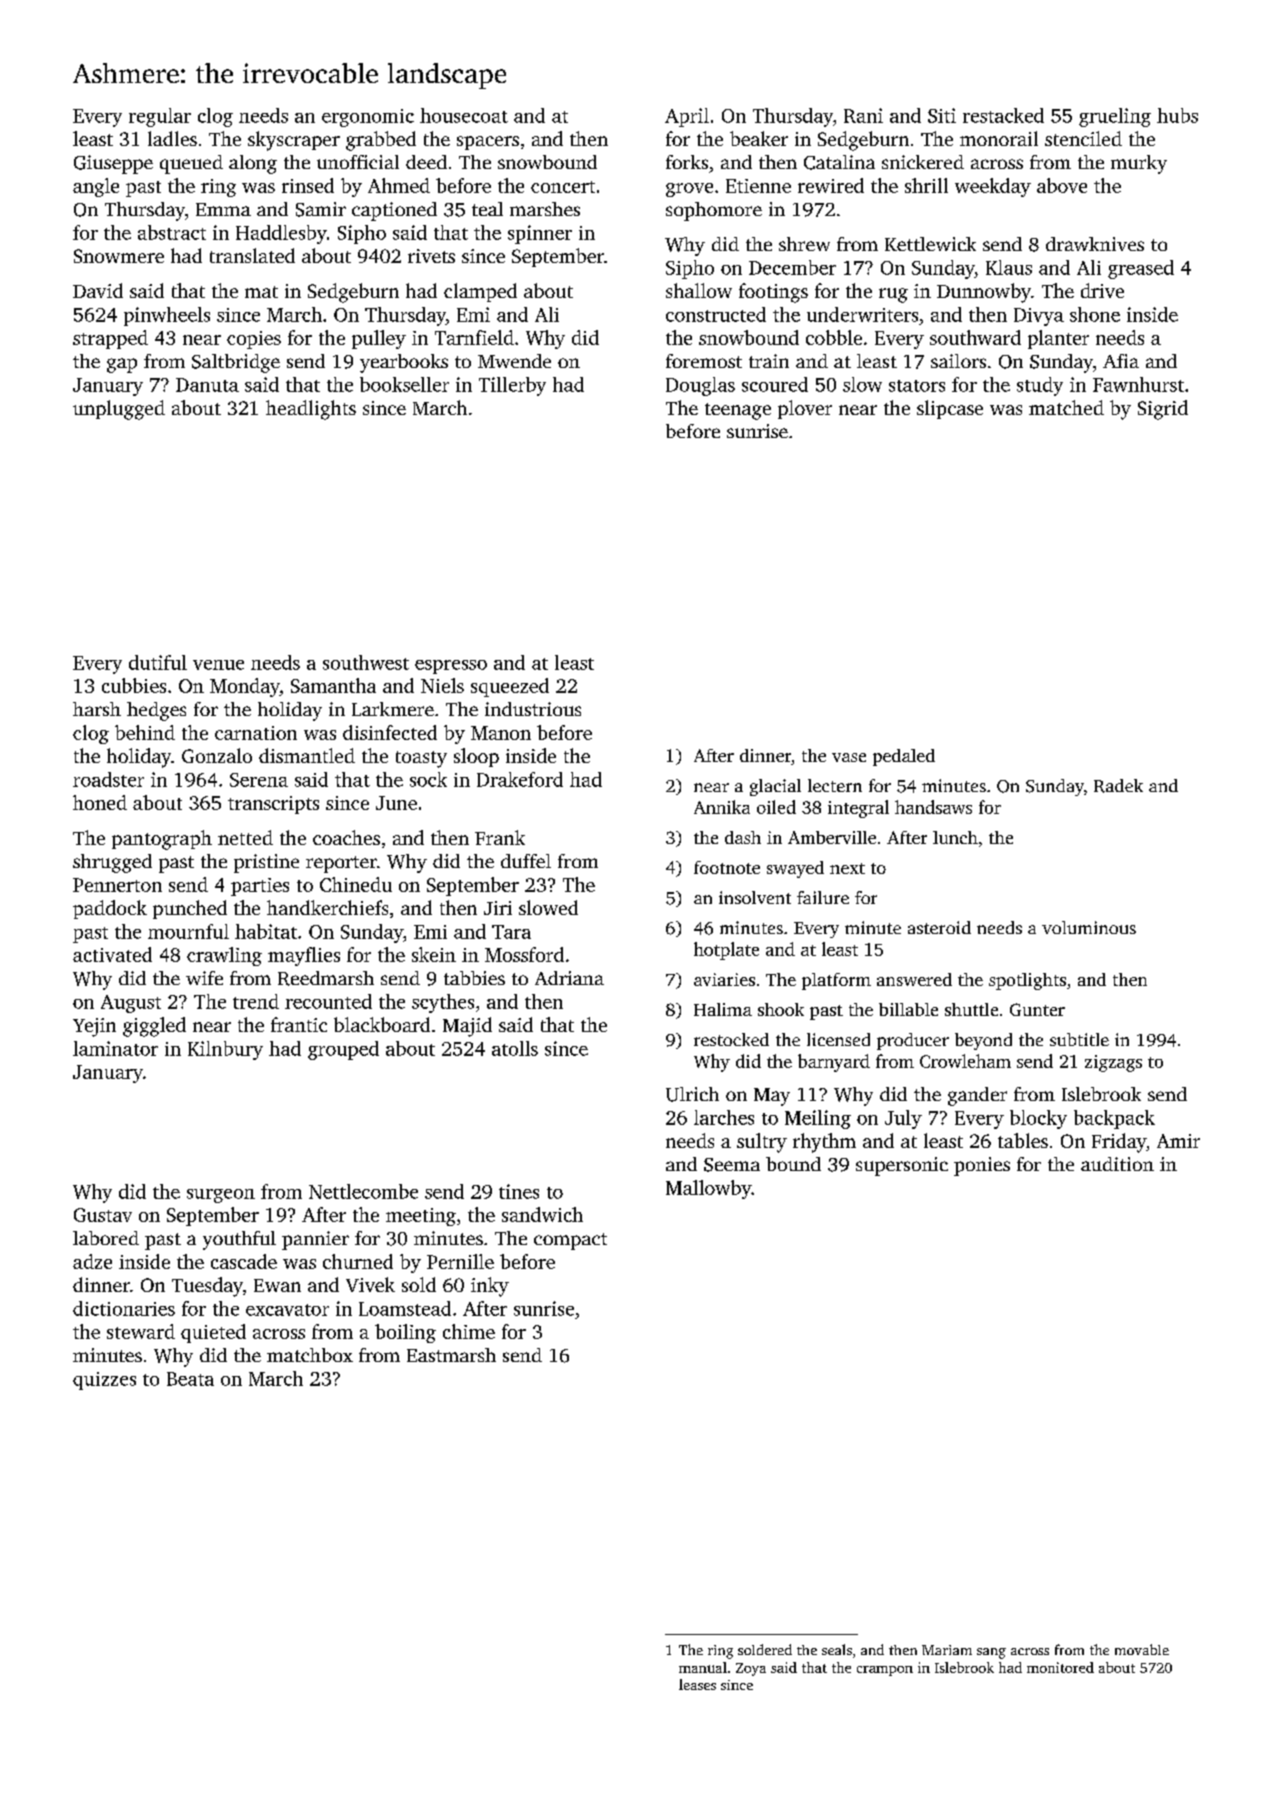 The width and height of the screenshot is (1276, 1804). Describe the element at coordinates (1118, 786) in the screenshot. I see `Radek` at that location.
